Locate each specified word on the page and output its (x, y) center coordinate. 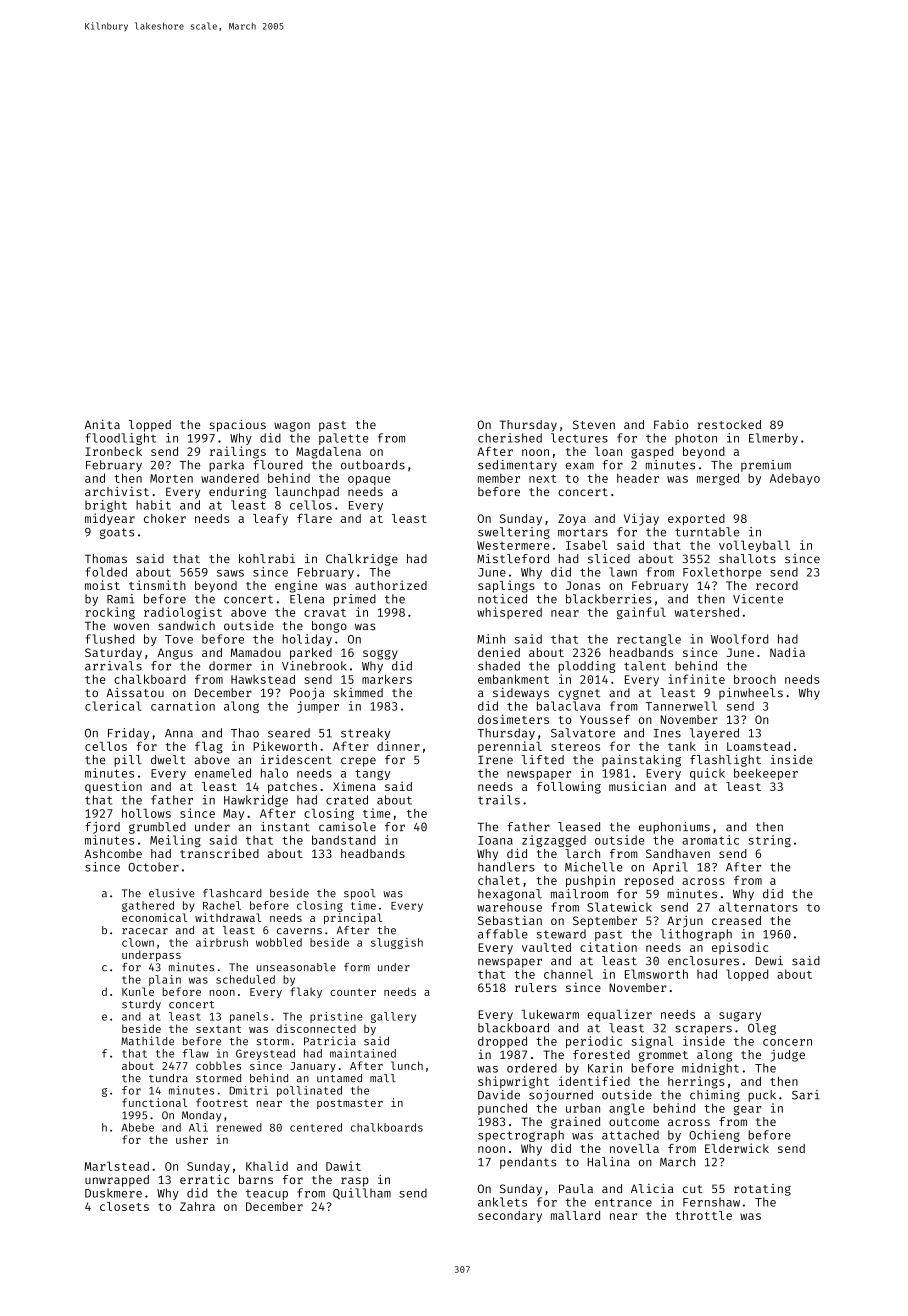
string (769, 841)
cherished (510, 438)
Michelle (594, 867)
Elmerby (773, 439)
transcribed (219, 853)
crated (347, 800)
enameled (223, 773)
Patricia (330, 1041)
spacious (237, 425)
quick (707, 774)
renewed (239, 1127)
